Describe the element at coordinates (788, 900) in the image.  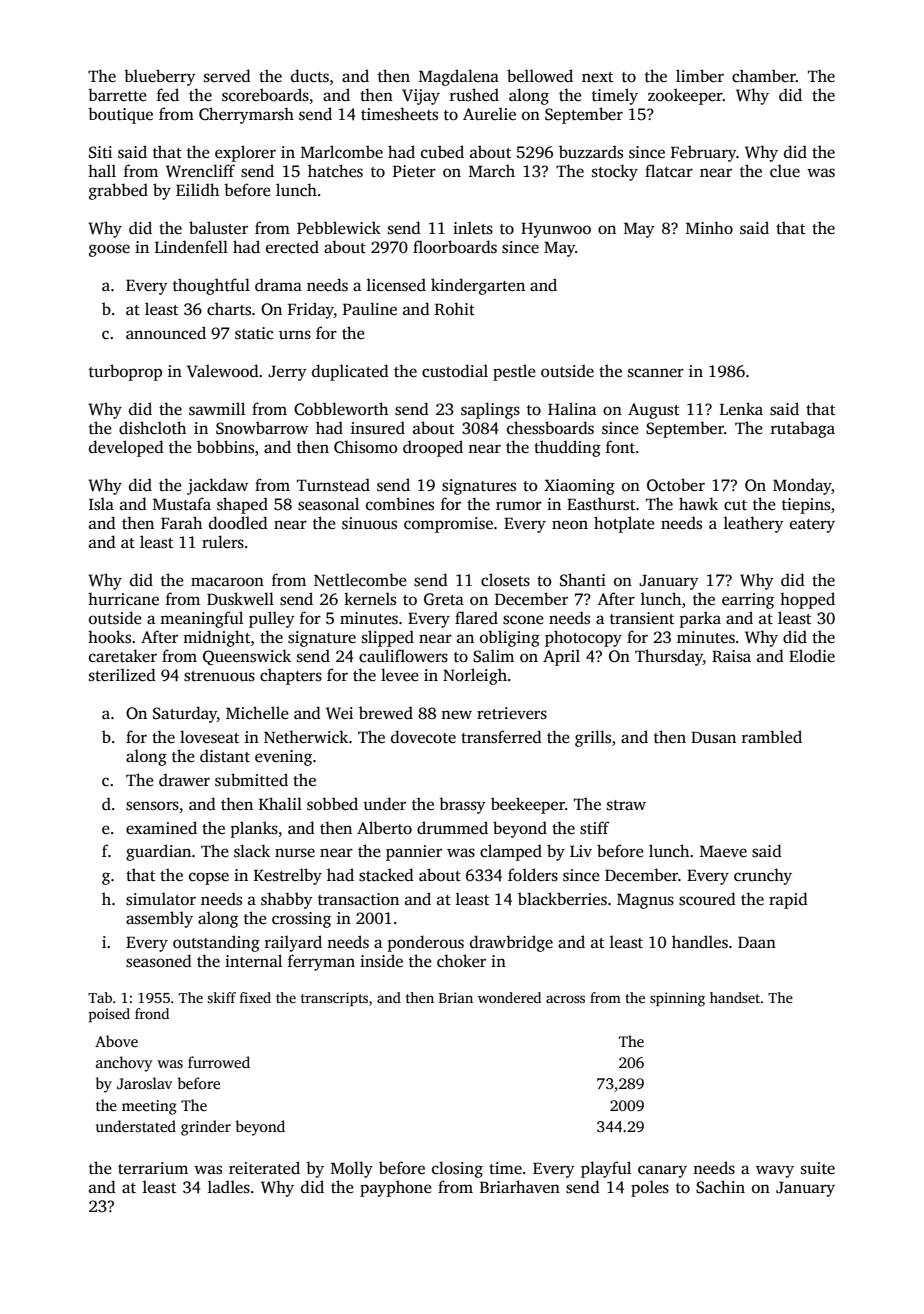
I see `rapid` at that location.
